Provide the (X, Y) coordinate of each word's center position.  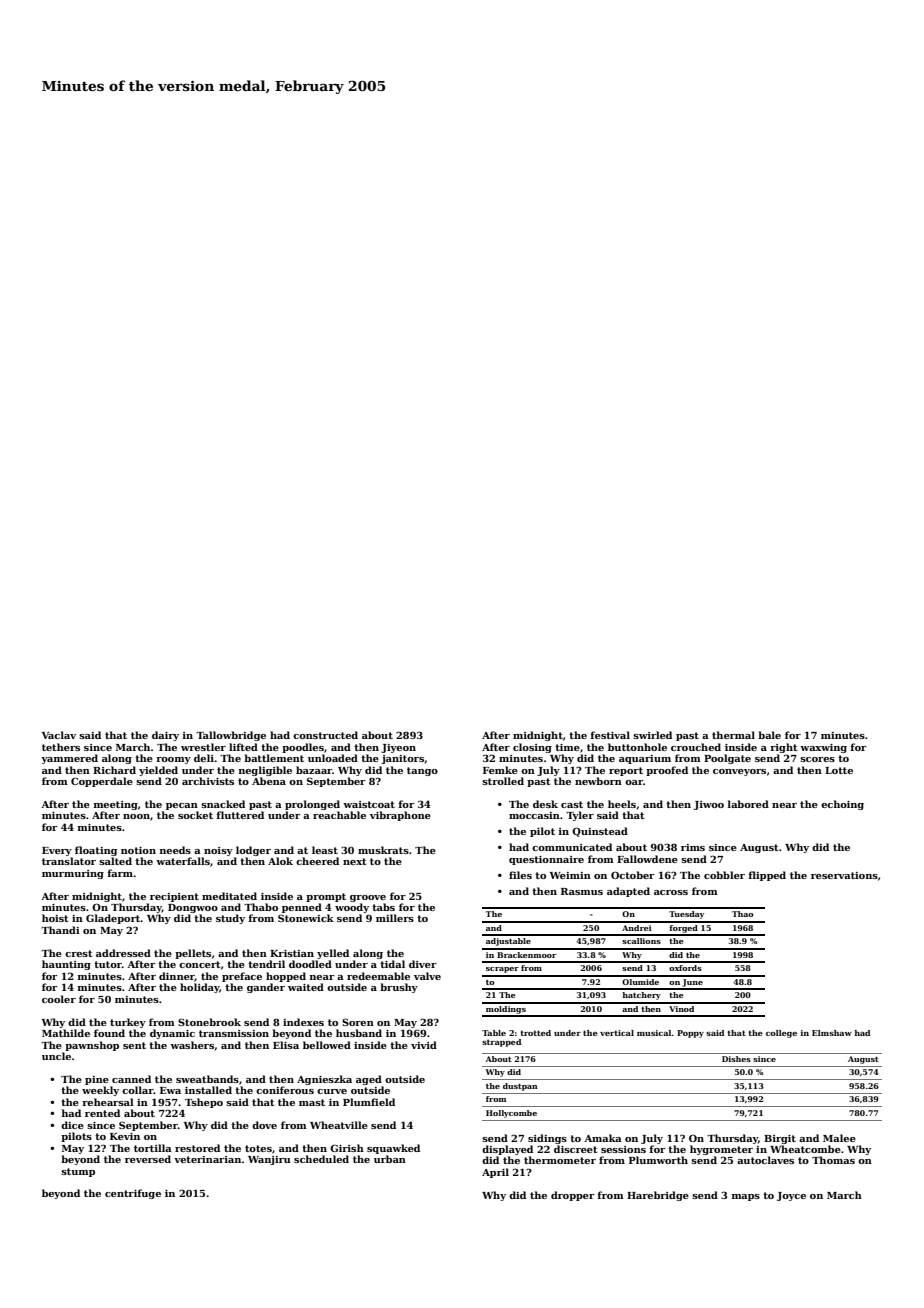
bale (769, 735)
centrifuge (133, 1194)
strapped (501, 1043)
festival (610, 735)
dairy (165, 736)
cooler (59, 999)
